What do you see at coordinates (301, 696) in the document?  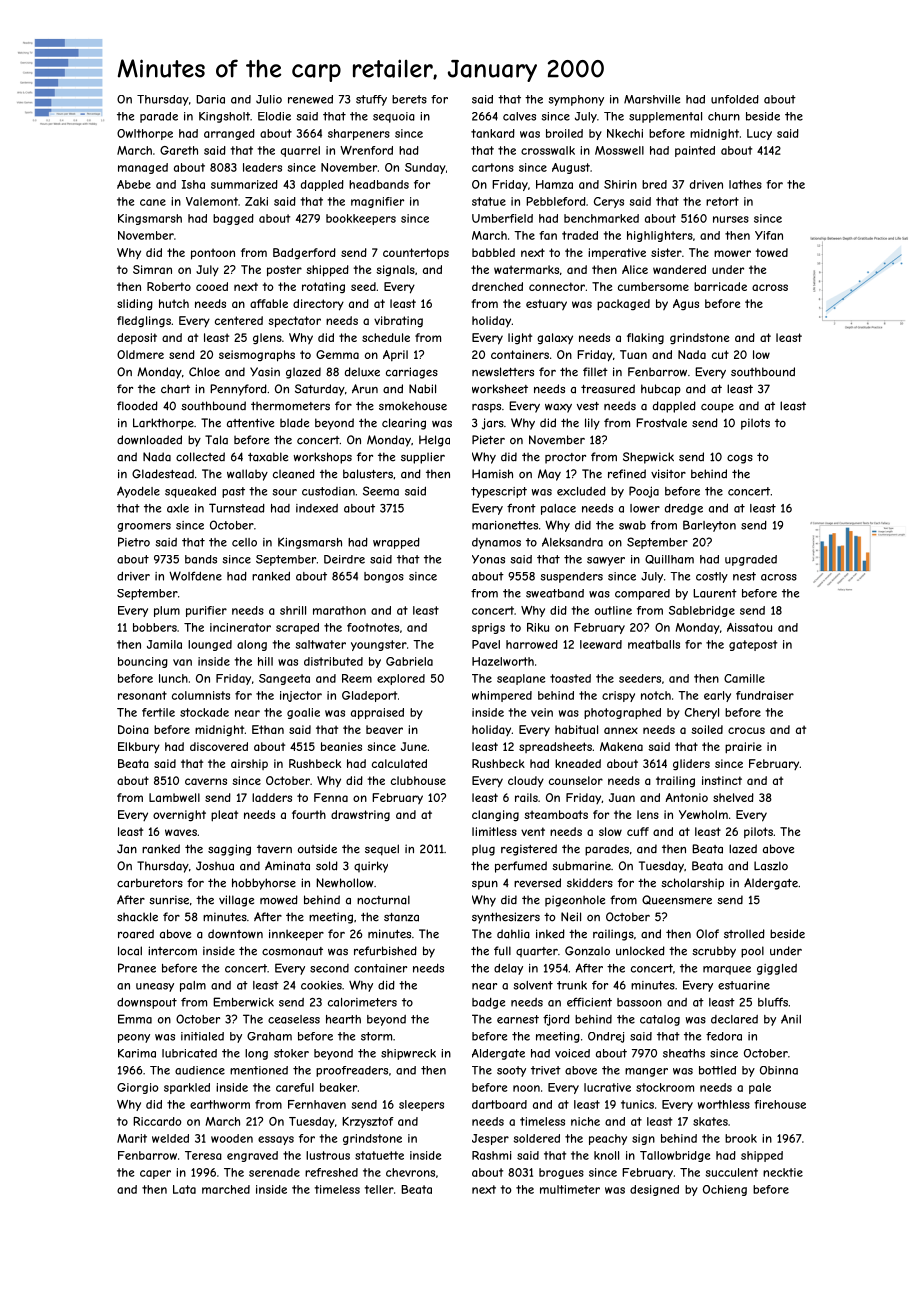 I see `injector` at bounding box center [301, 696].
